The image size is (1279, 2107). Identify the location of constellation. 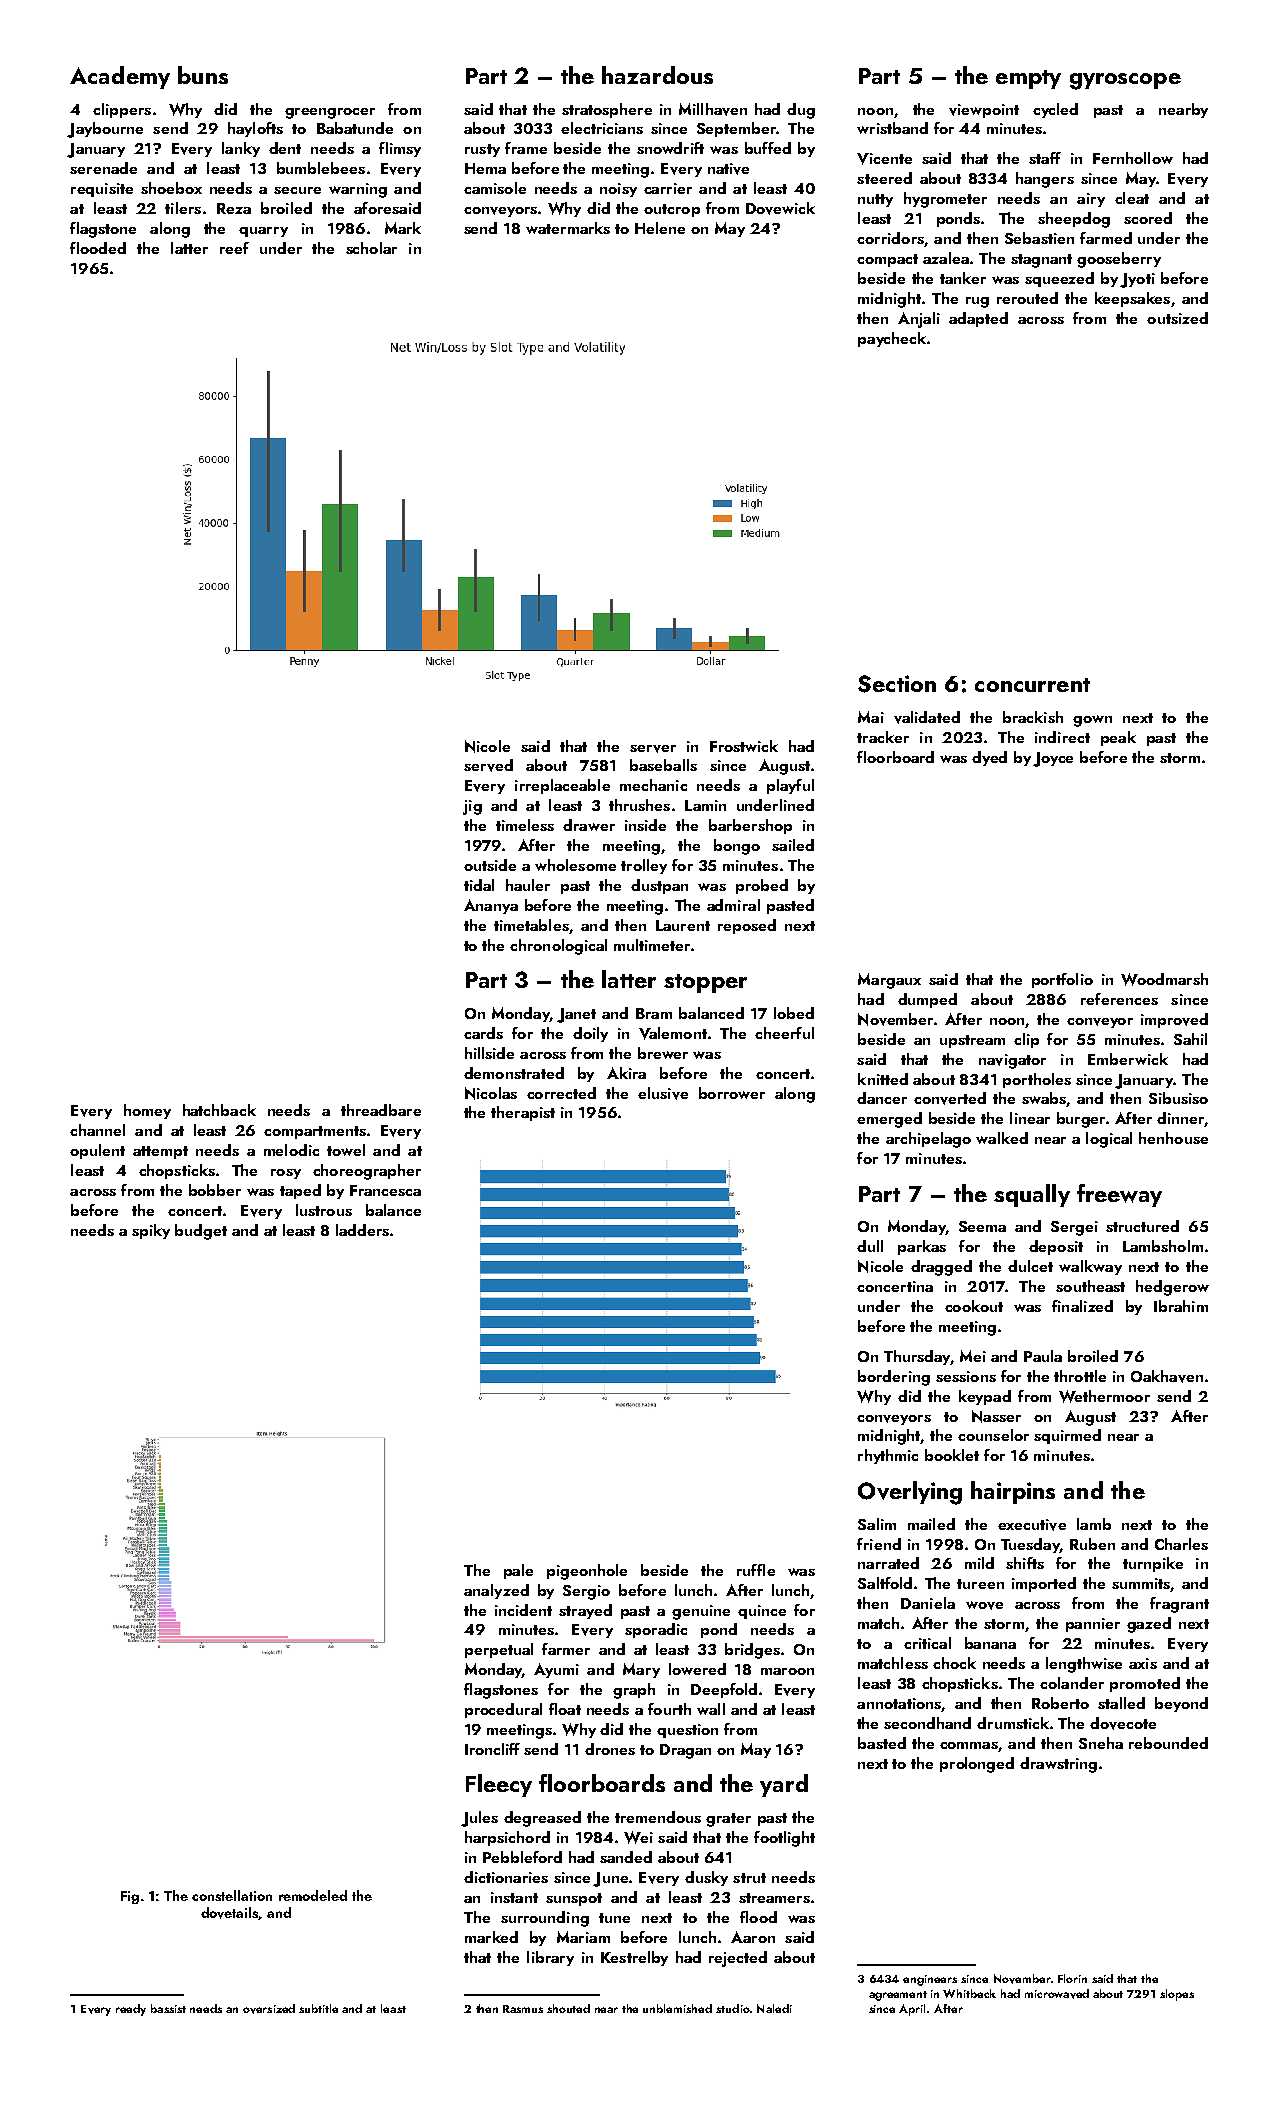
(232, 1895).
